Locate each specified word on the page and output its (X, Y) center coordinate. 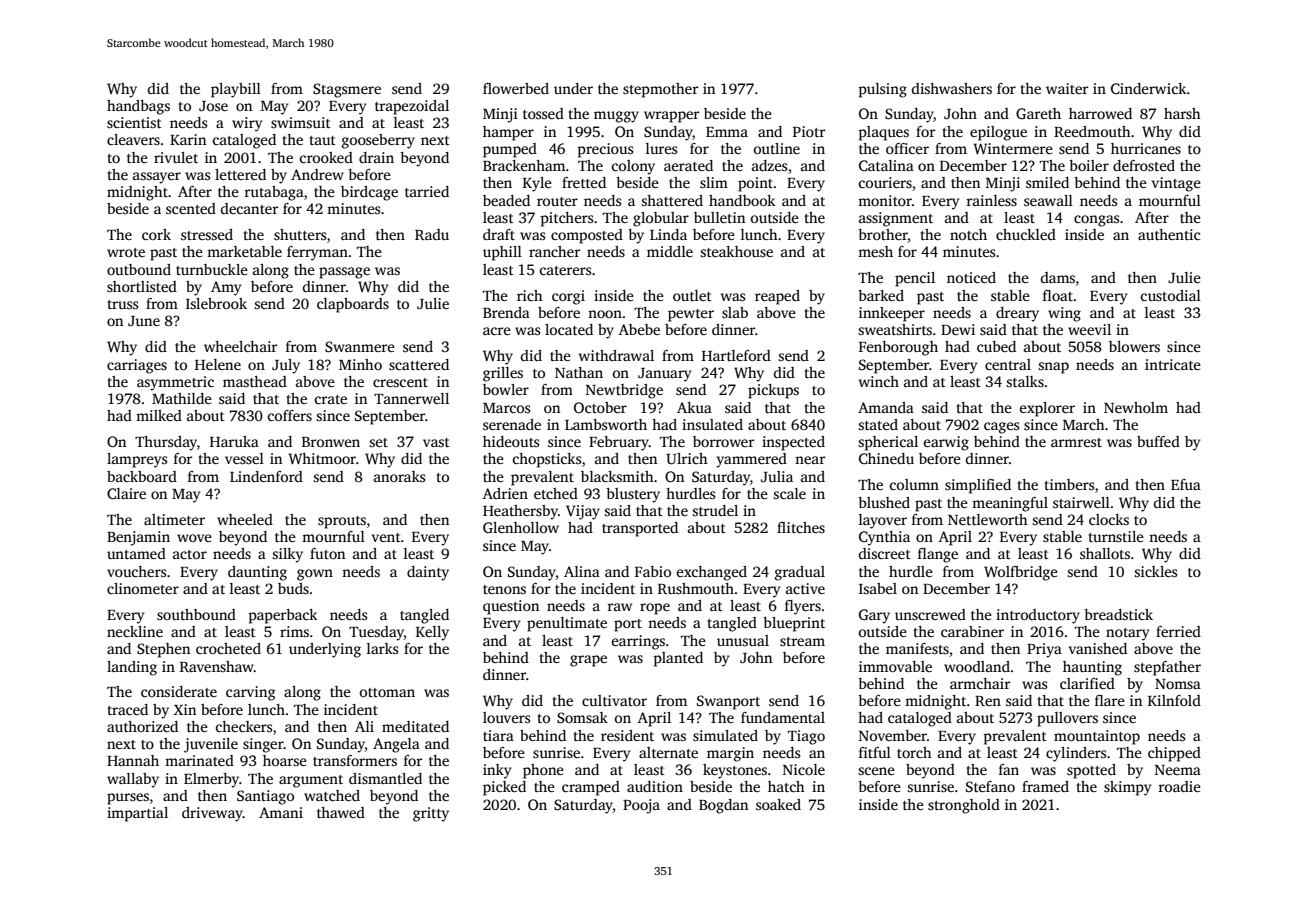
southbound (196, 614)
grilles (503, 374)
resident (627, 735)
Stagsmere (347, 90)
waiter (1067, 88)
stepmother (660, 90)
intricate (1173, 364)
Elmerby (211, 780)
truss (123, 304)
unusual (743, 640)
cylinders (1076, 754)
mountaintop (1097, 737)
